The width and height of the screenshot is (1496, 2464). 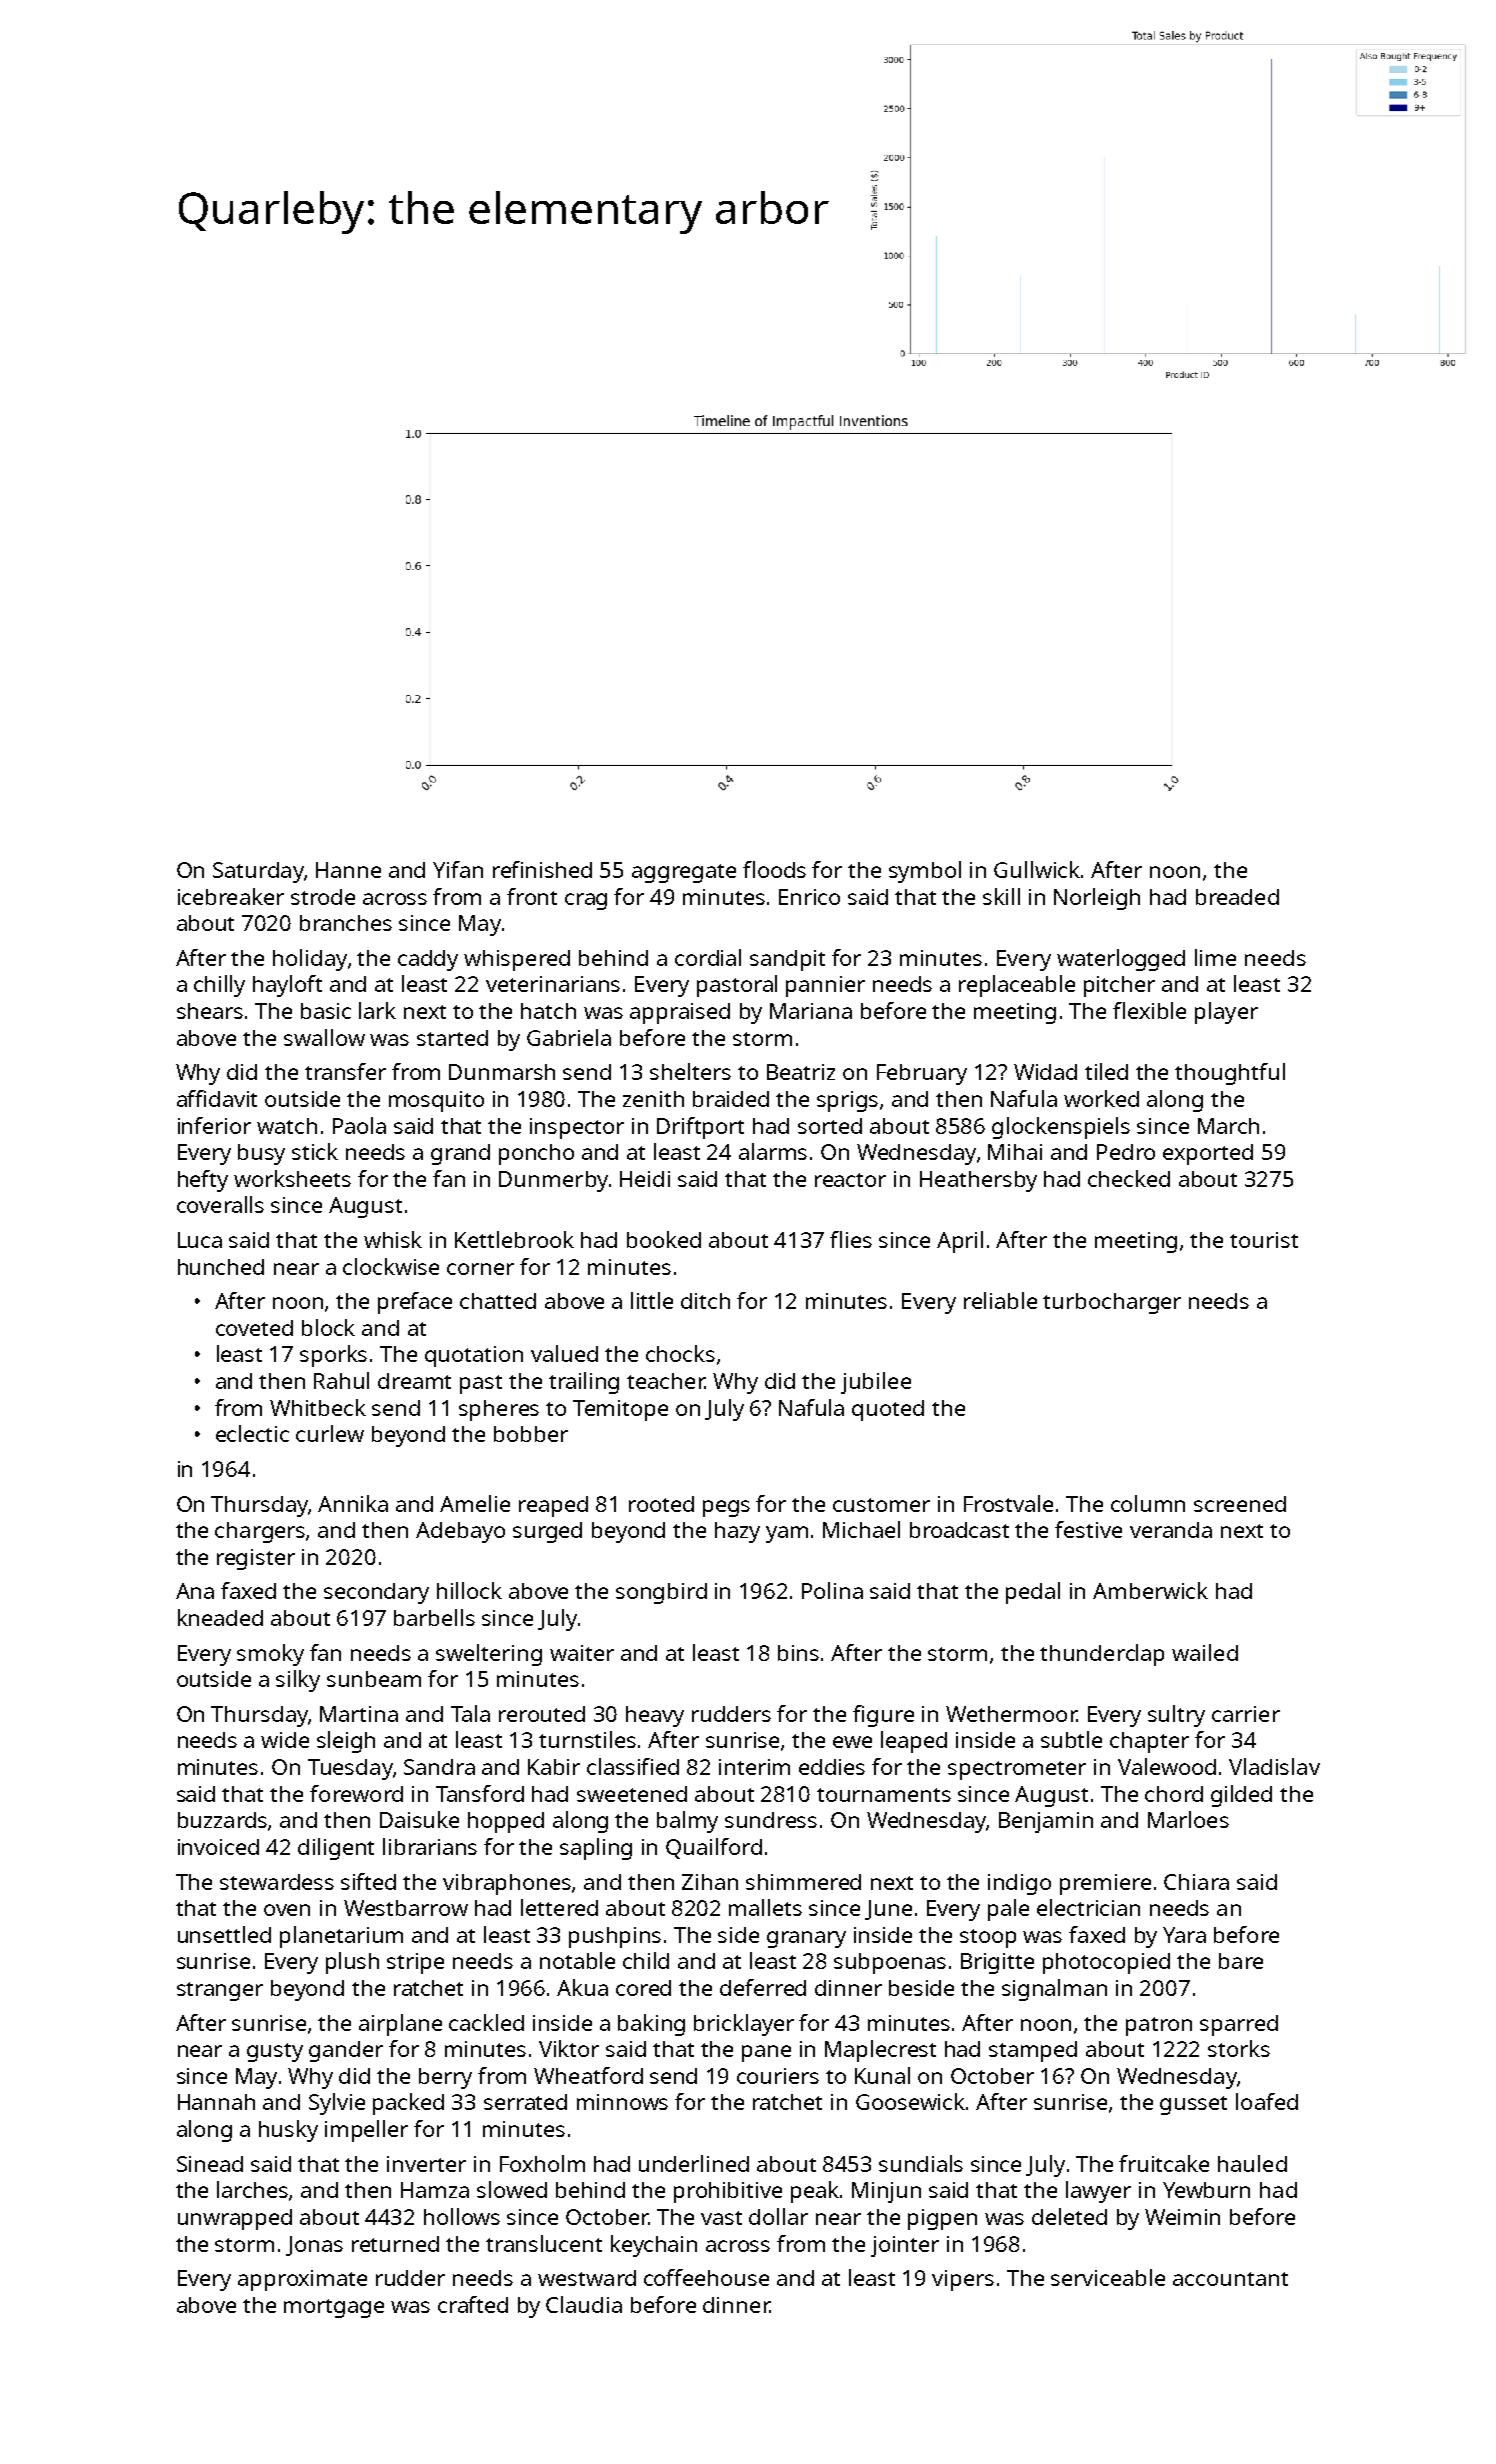 I want to click on busy, so click(x=261, y=1154).
